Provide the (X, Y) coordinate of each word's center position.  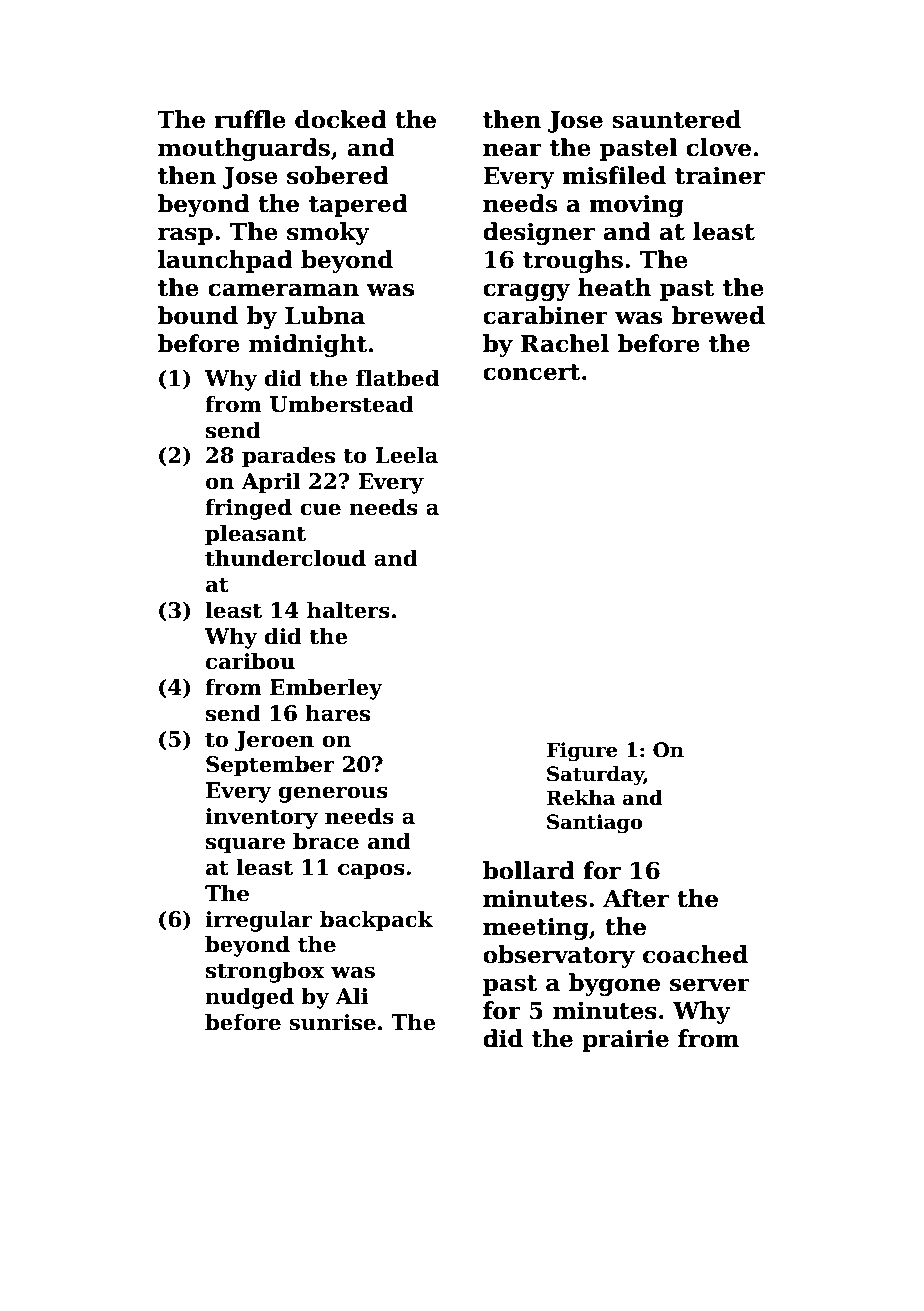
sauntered (676, 119)
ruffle (250, 119)
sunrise (332, 1022)
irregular (259, 921)
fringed (248, 509)
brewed (718, 315)
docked (341, 119)
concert (531, 372)
